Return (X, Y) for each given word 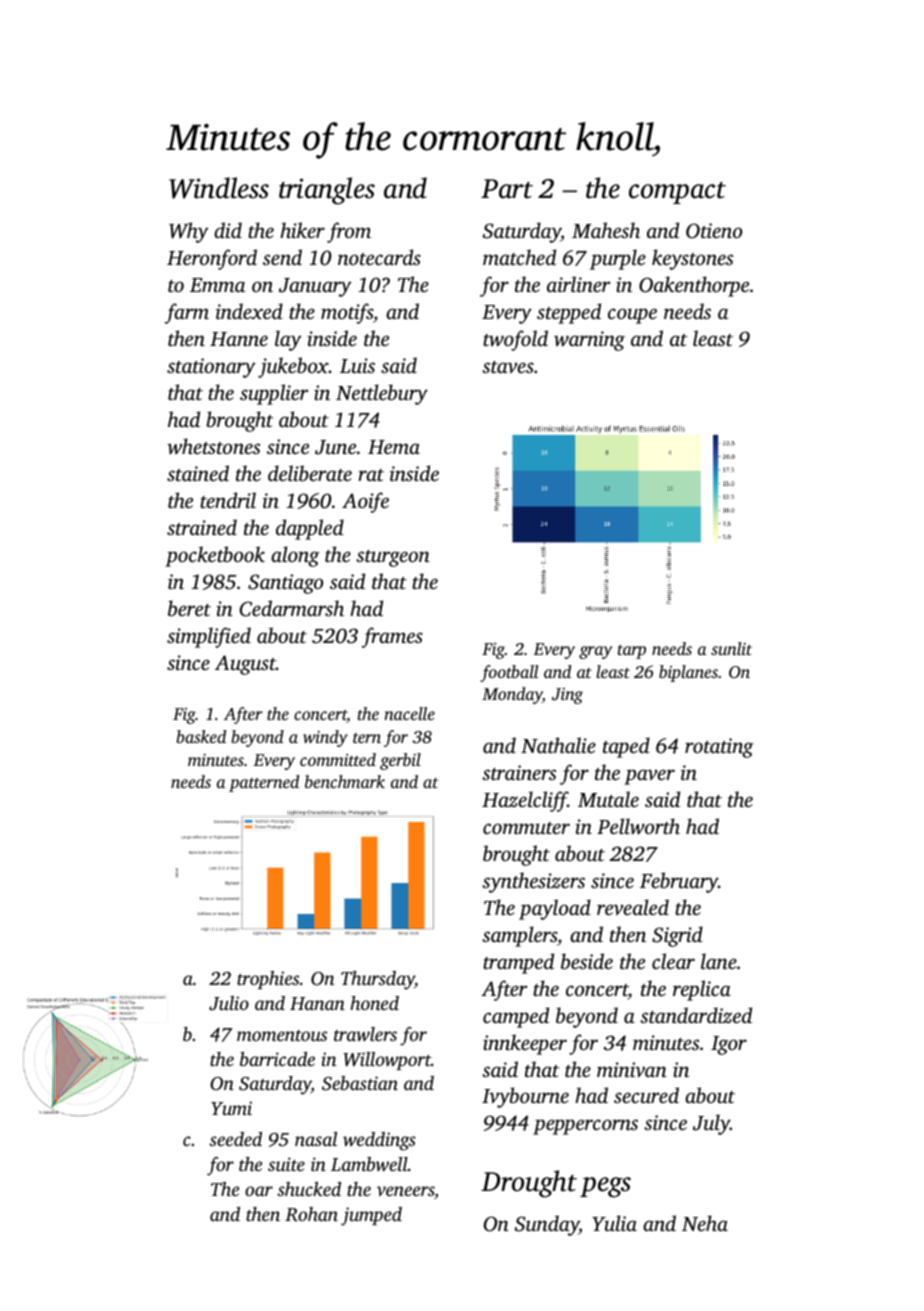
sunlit (731, 648)
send (282, 257)
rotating (719, 748)
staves (508, 367)
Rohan (311, 1214)
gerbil (400, 761)
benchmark (345, 781)
